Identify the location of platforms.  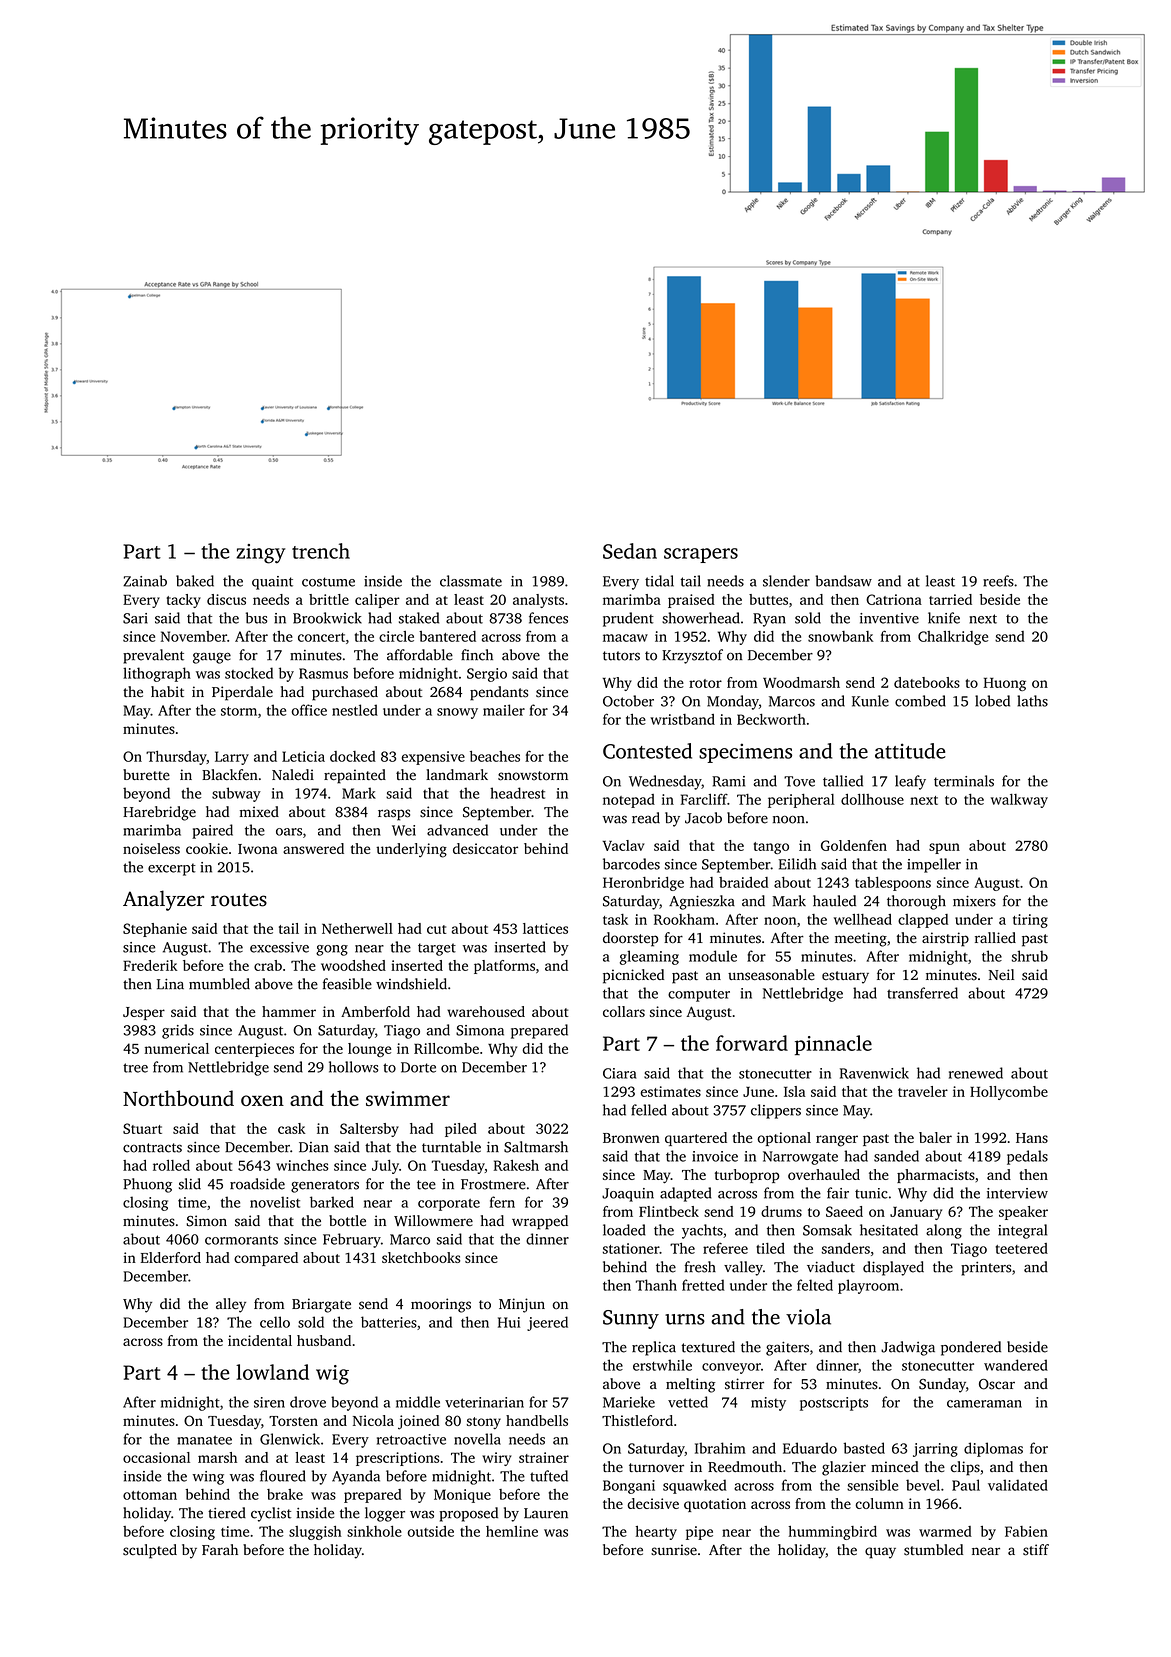
(504, 967).
